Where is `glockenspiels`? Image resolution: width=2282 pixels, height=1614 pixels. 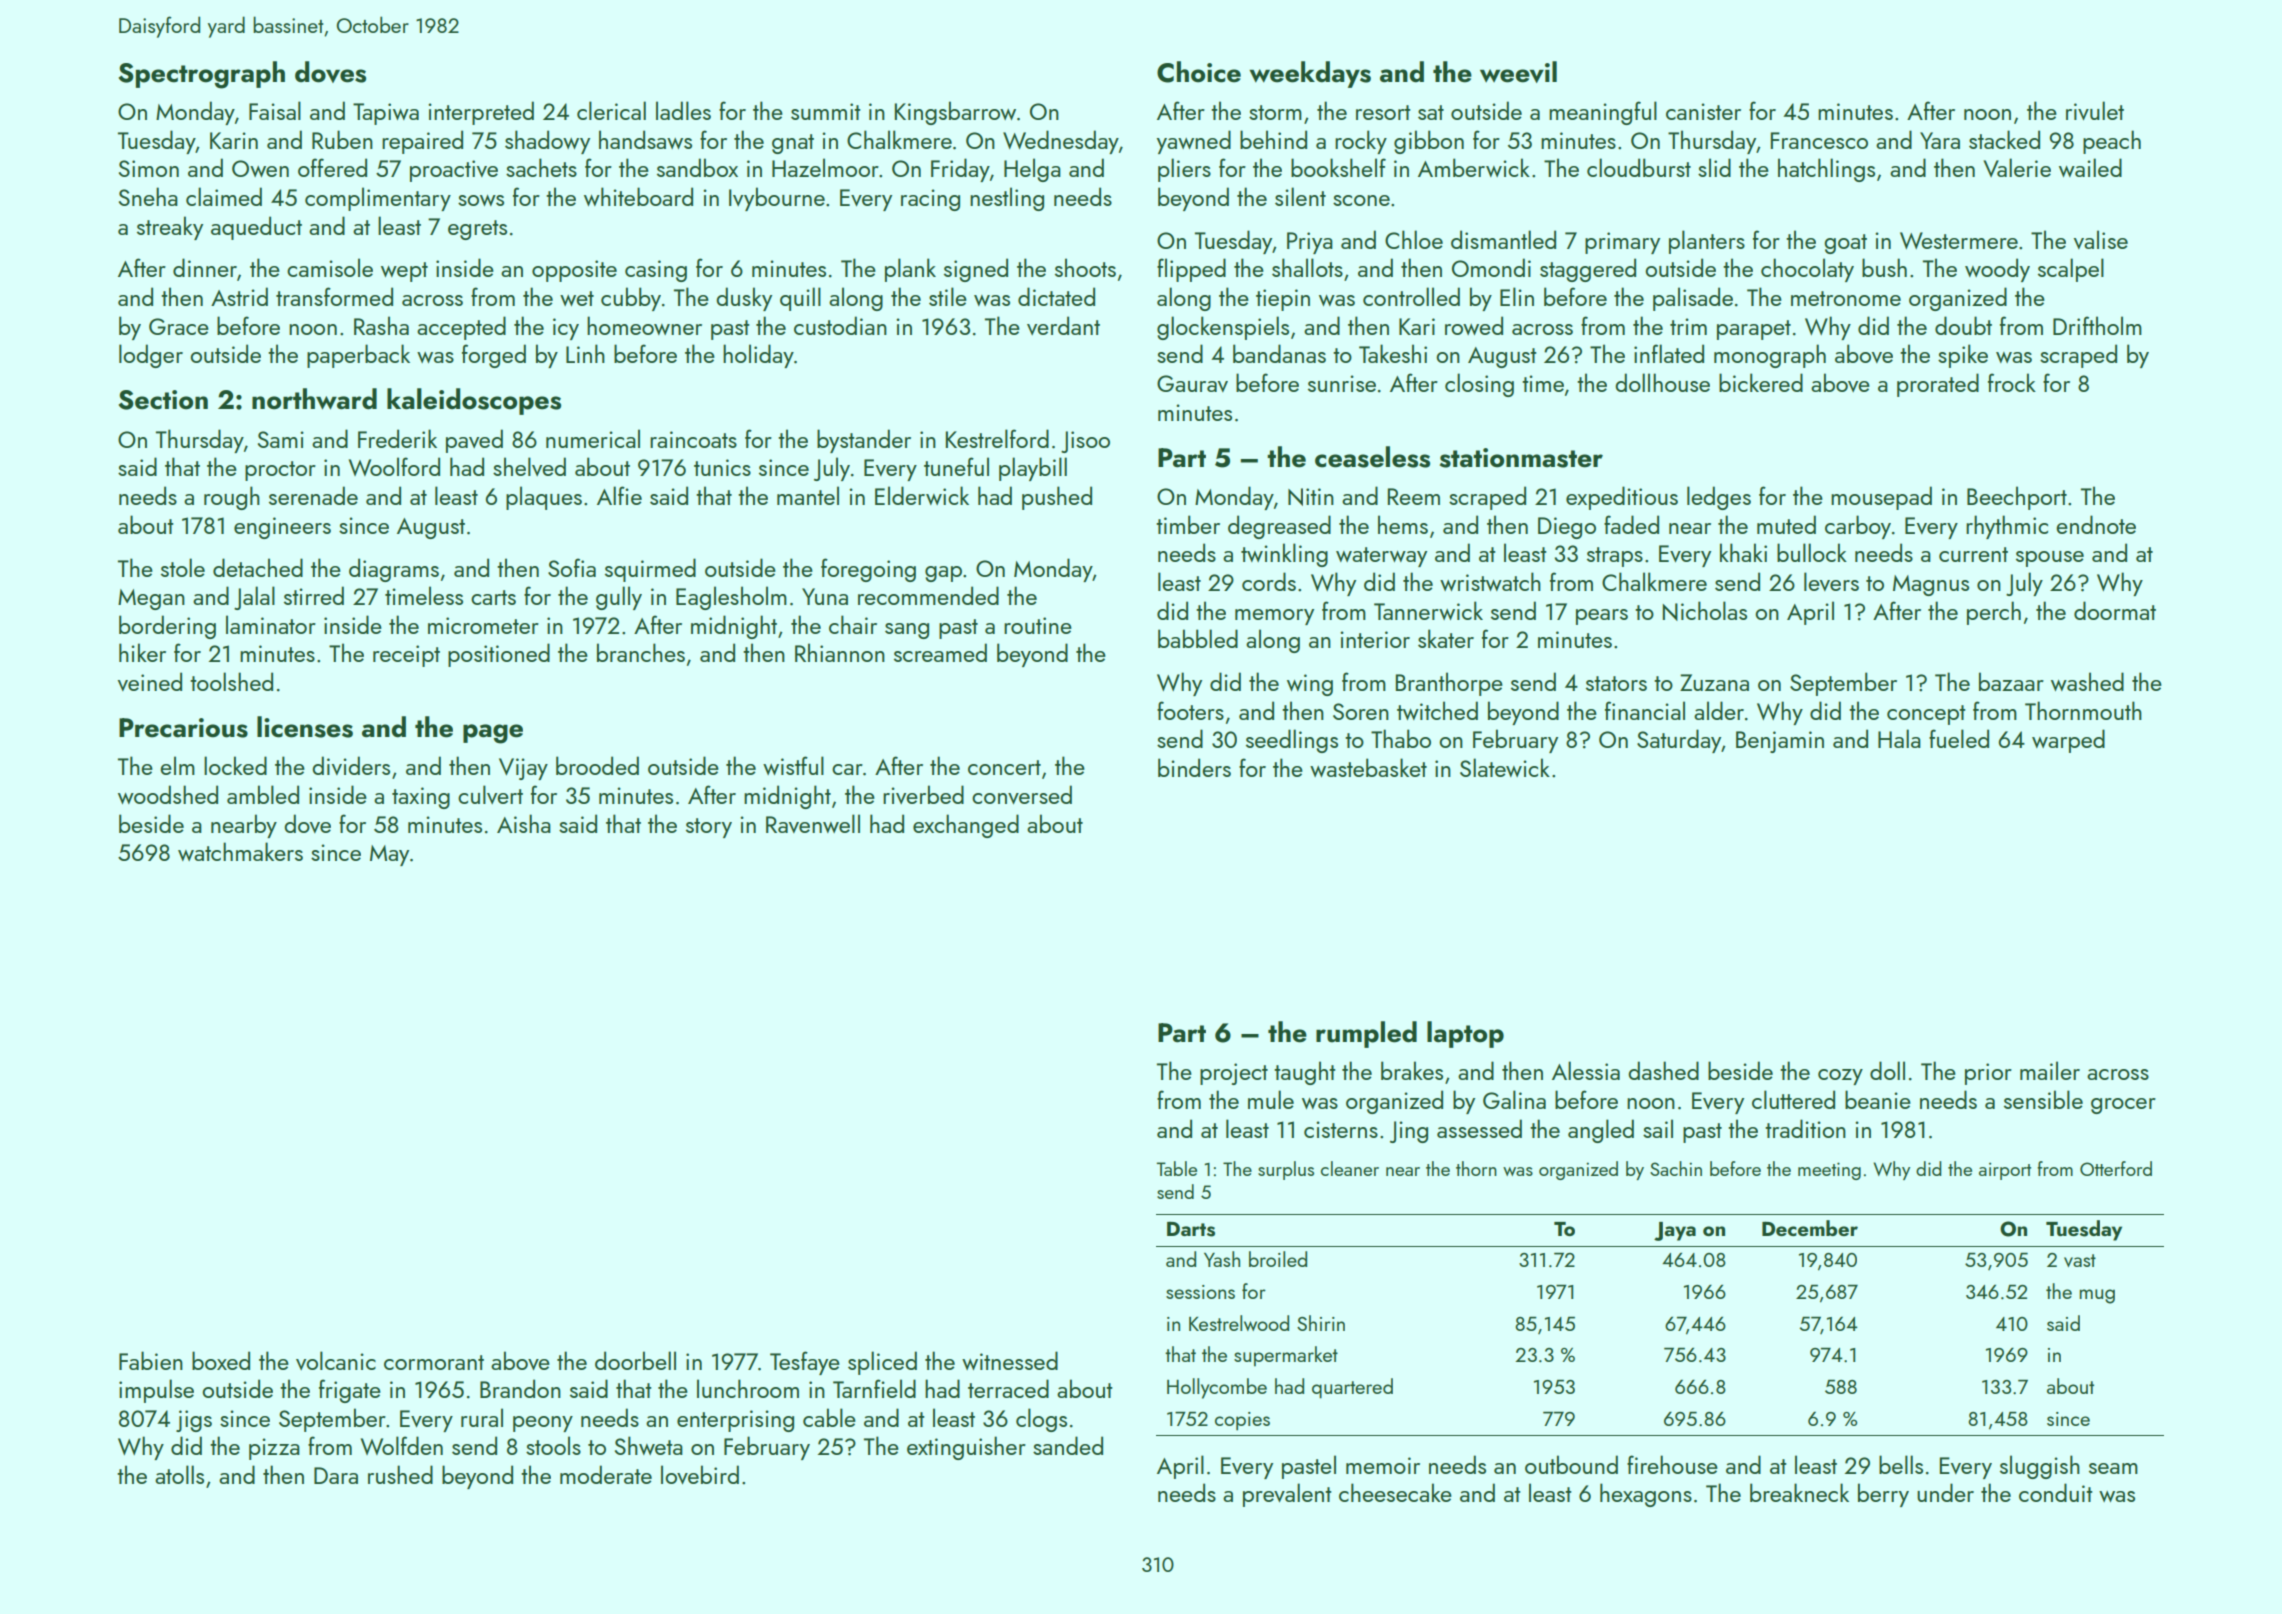
glockenspiels is located at coordinates (1223, 328).
